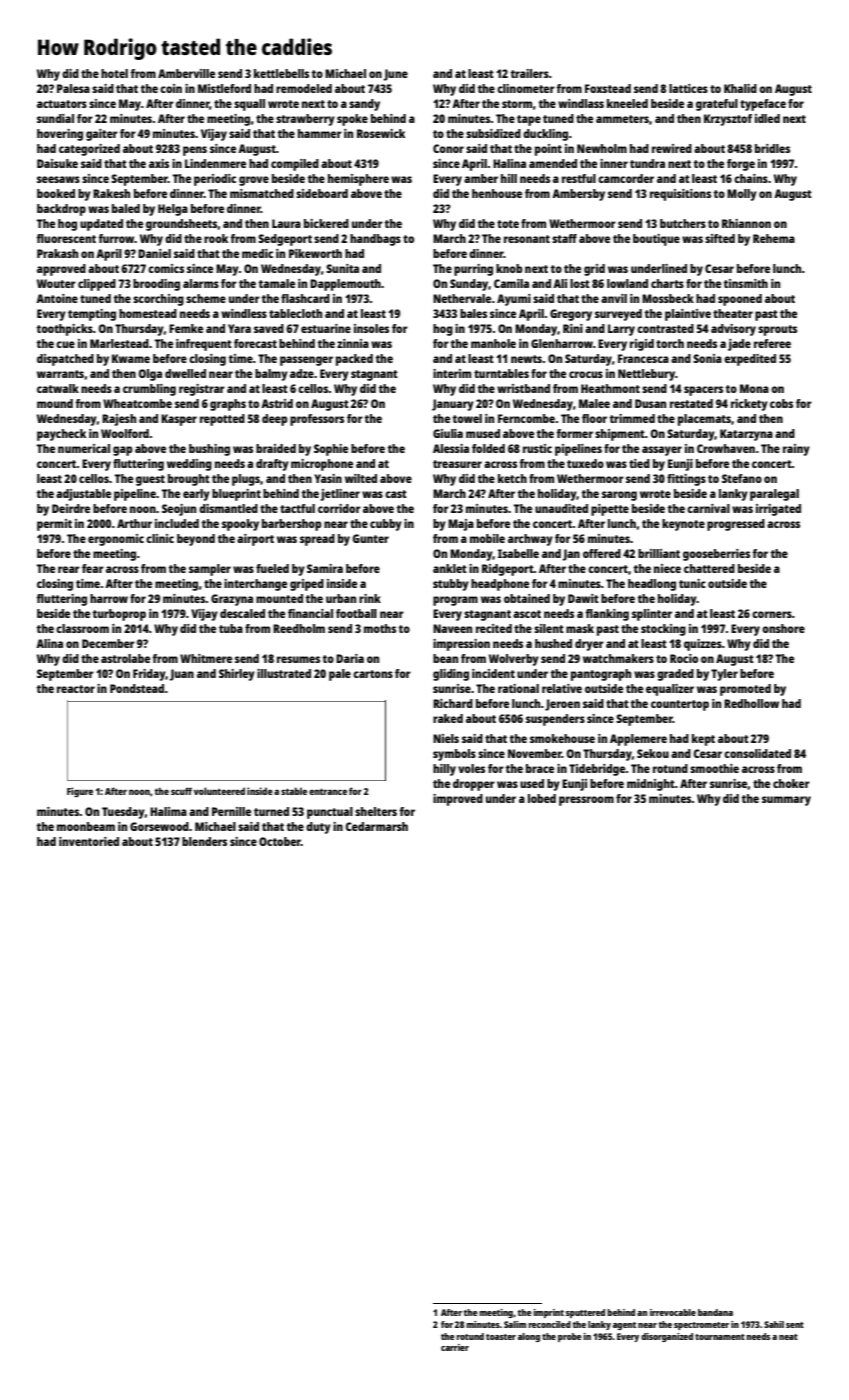  Describe the element at coordinates (745, 690) in the screenshot. I see `promoted` at that location.
